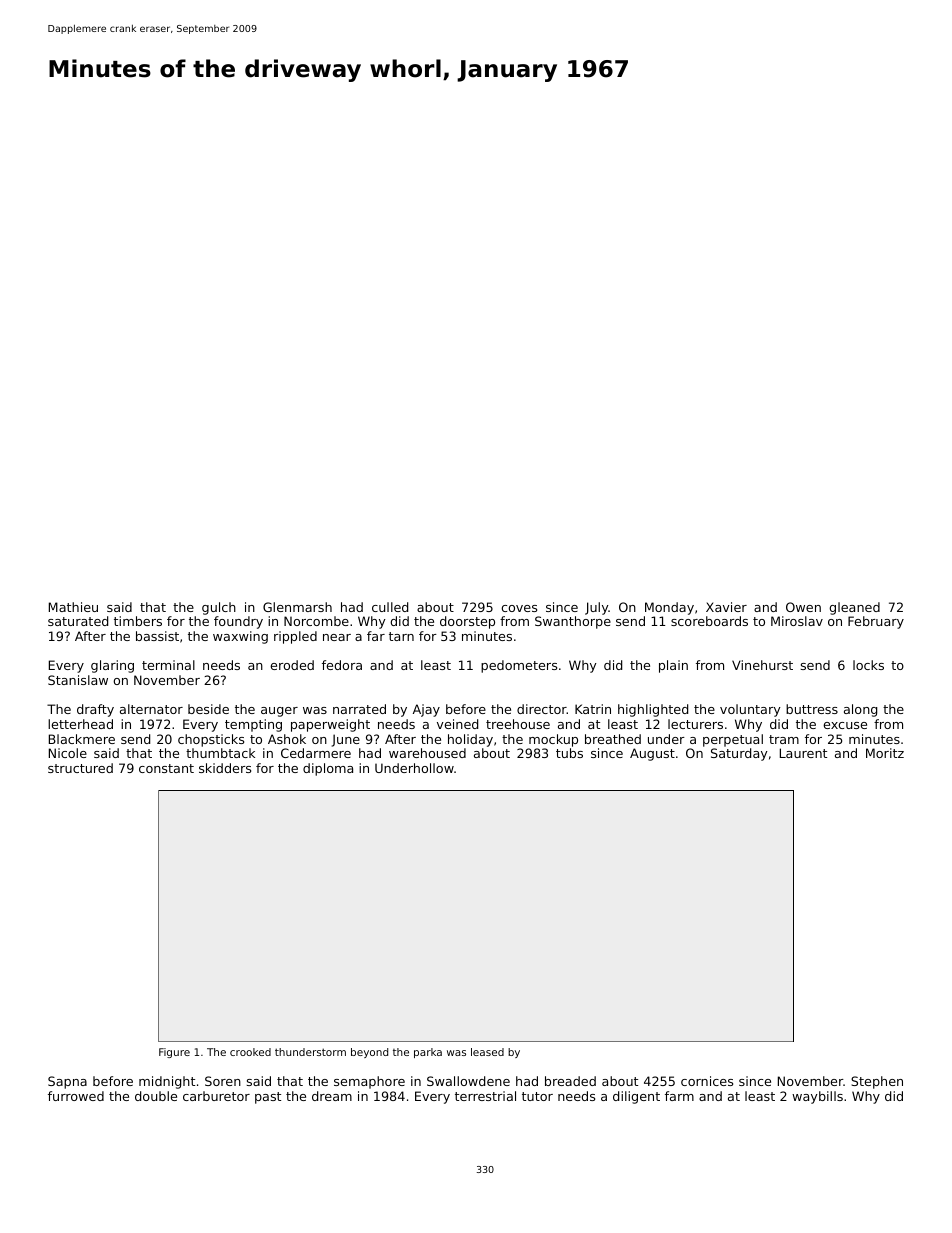  I want to click on beyond, so click(369, 1053).
